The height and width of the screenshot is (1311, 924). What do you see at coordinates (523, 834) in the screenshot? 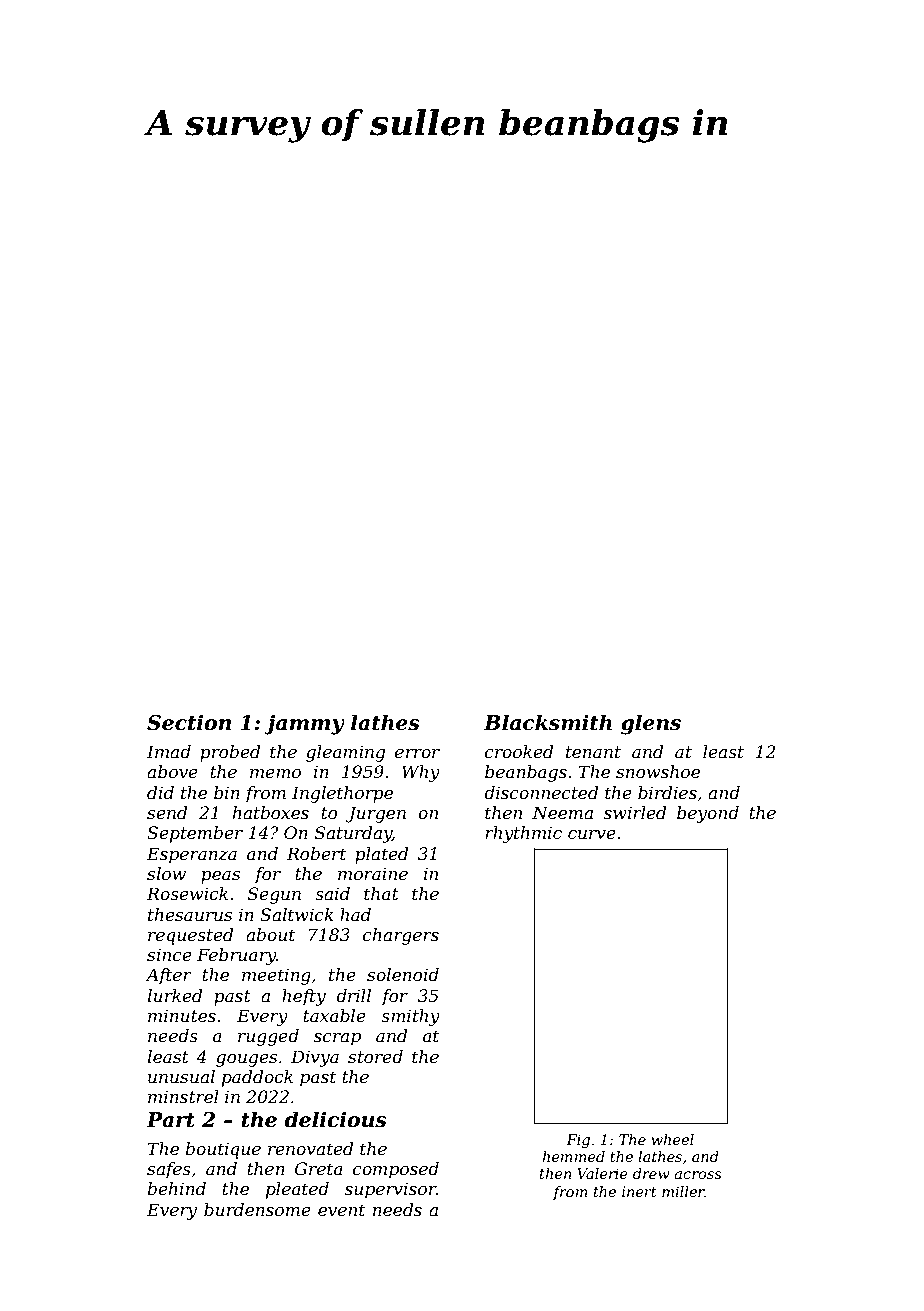
I see `rhythmic` at bounding box center [523, 834].
